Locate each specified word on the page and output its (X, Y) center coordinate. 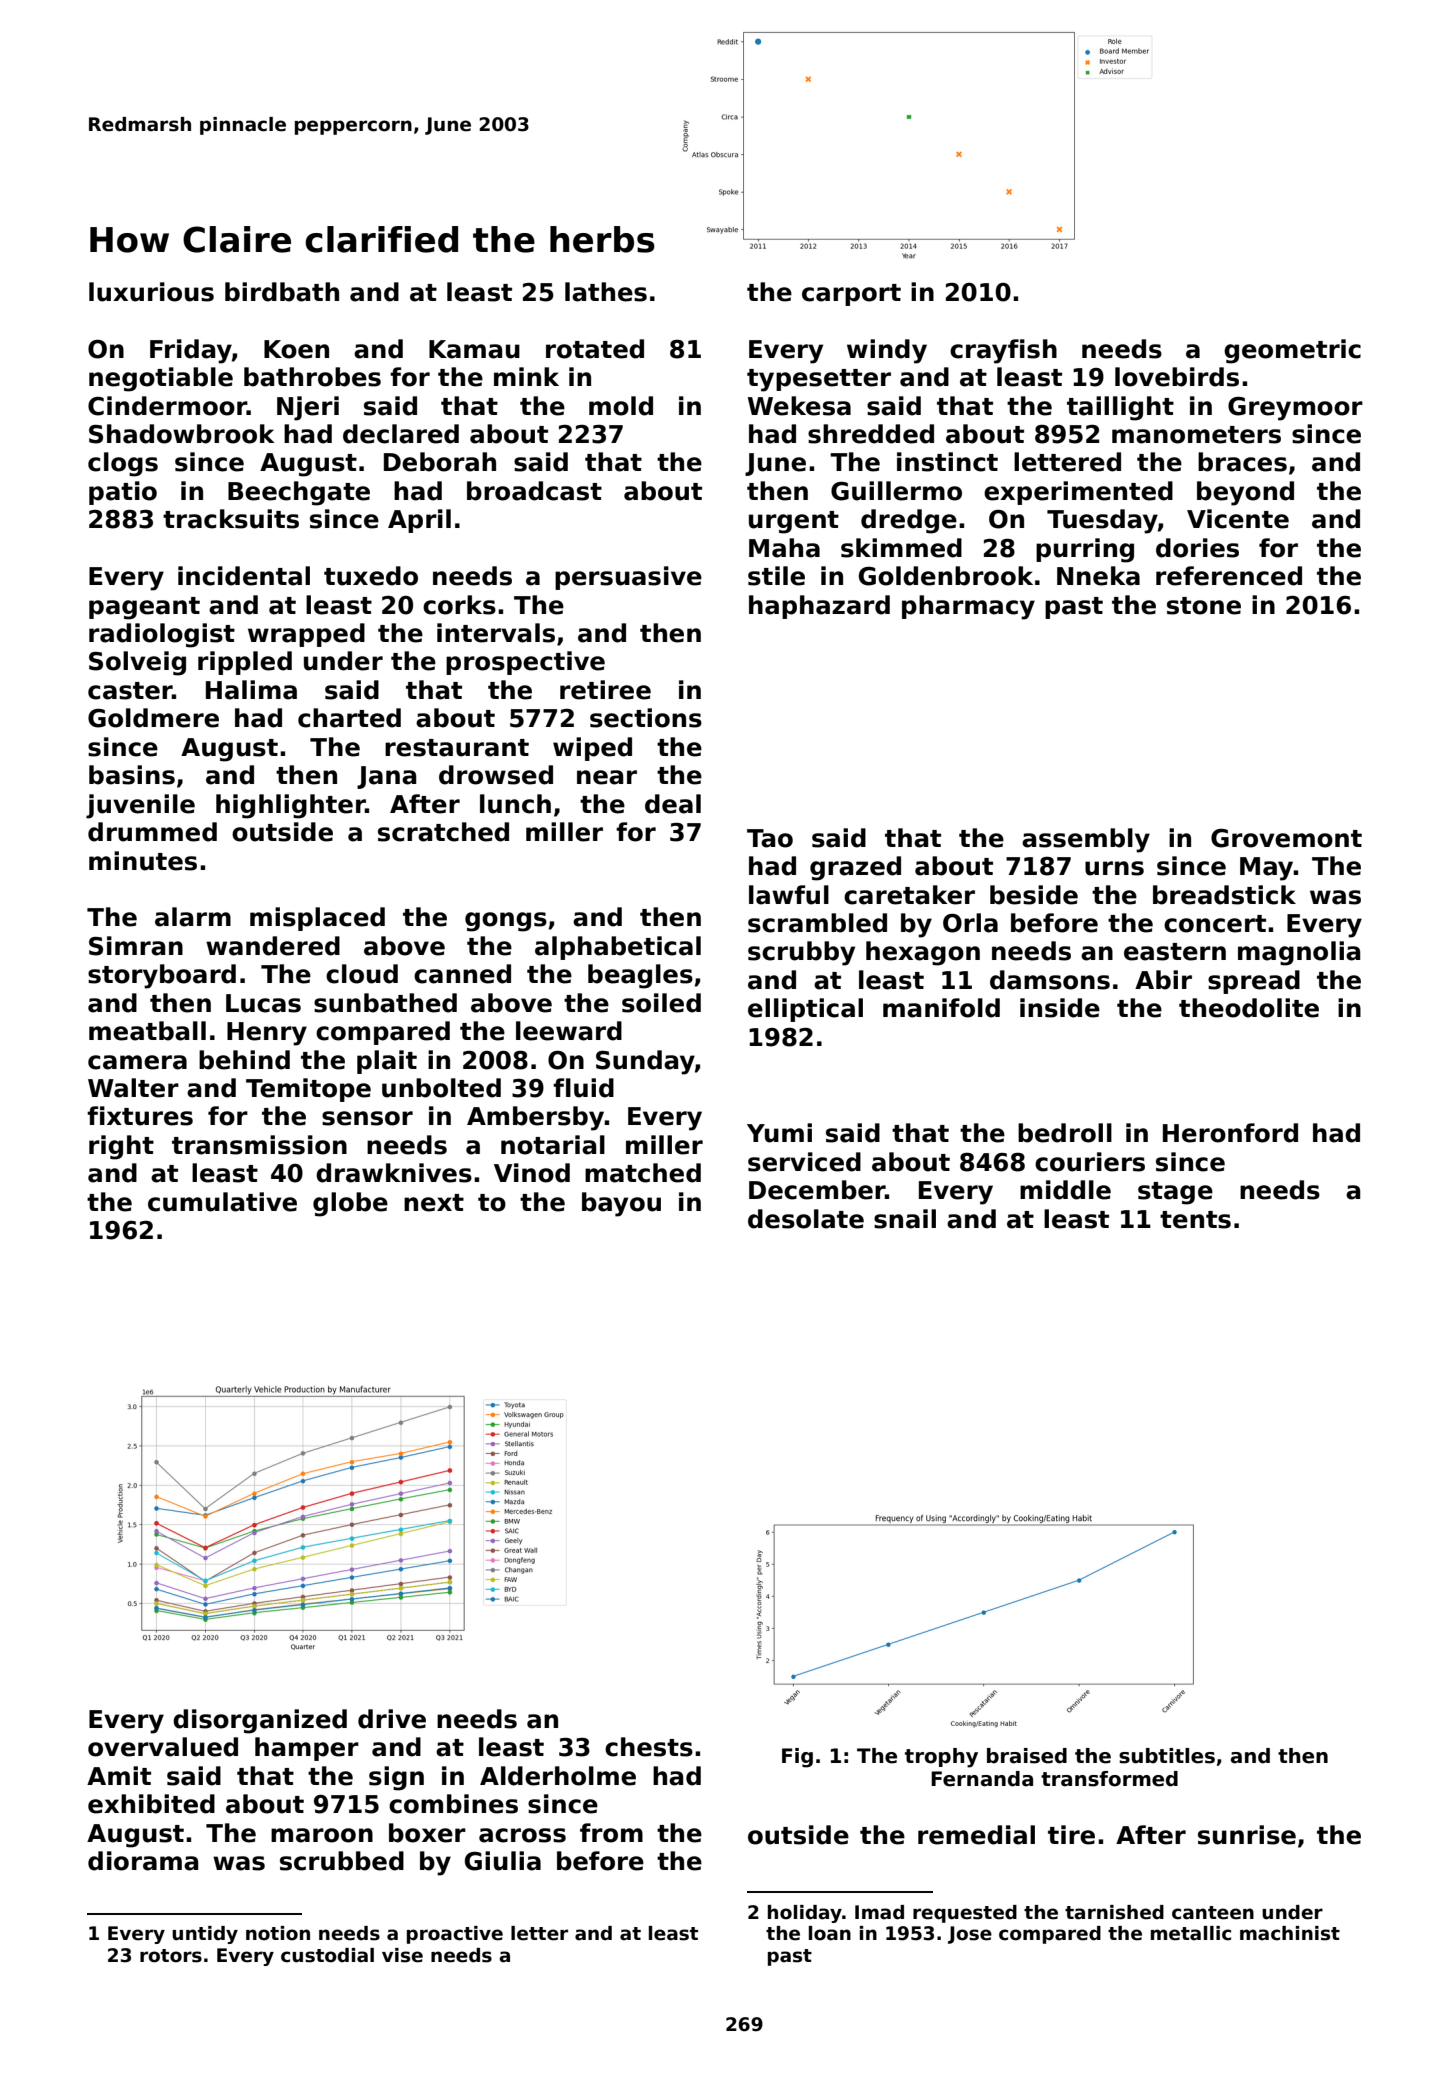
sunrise (1247, 1835)
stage (1175, 1193)
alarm (193, 917)
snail (905, 1219)
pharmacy (968, 607)
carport (851, 295)
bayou (621, 1204)
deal (673, 804)
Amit (119, 1775)
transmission (259, 1145)
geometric (1292, 351)
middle (1065, 1190)
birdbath (282, 292)
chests (649, 1747)
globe (350, 1204)
